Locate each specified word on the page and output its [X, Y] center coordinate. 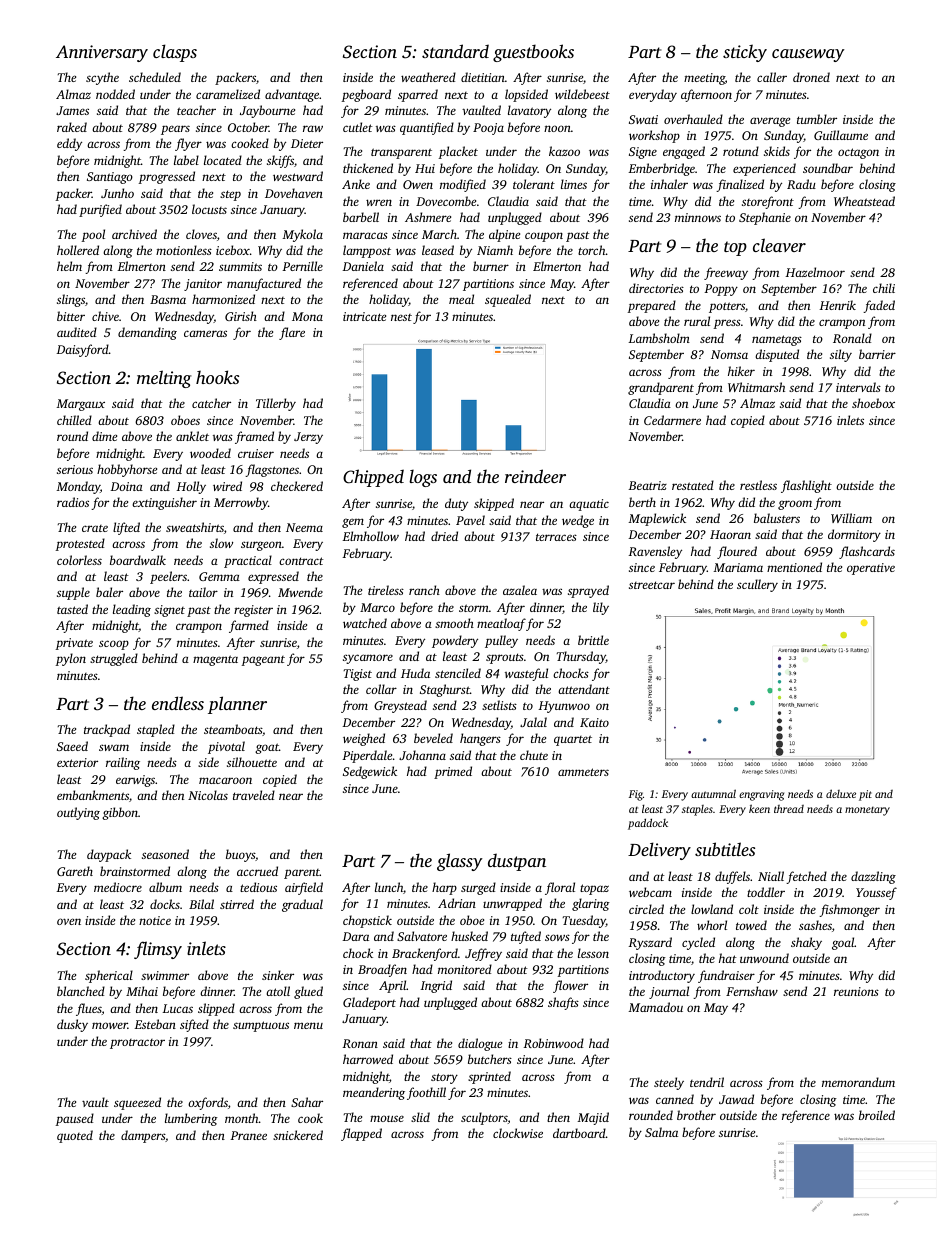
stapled [156, 730]
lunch [389, 887]
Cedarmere [672, 420]
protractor [137, 1044]
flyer [188, 144]
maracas [365, 235]
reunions [856, 991]
